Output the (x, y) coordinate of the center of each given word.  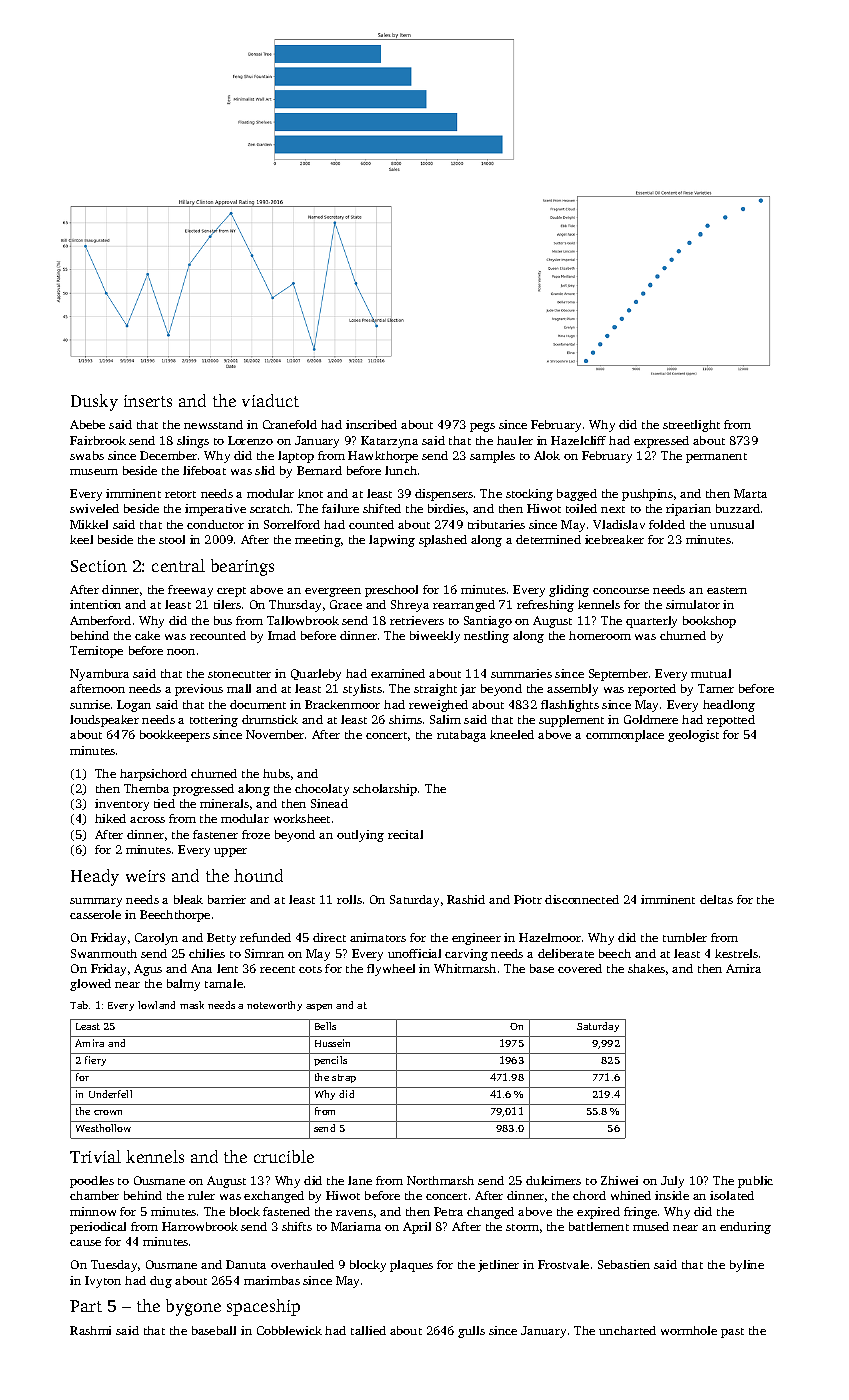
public (755, 1182)
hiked (110, 818)
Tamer (716, 688)
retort (180, 494)
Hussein (332, 1043)
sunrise (90, 704)
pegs (482, 427)
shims (405, 719)
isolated (732, 1195)
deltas (716, 899)
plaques (411, 1266)
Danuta (246, 1264)
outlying (360, 836)
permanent (716, 458)
